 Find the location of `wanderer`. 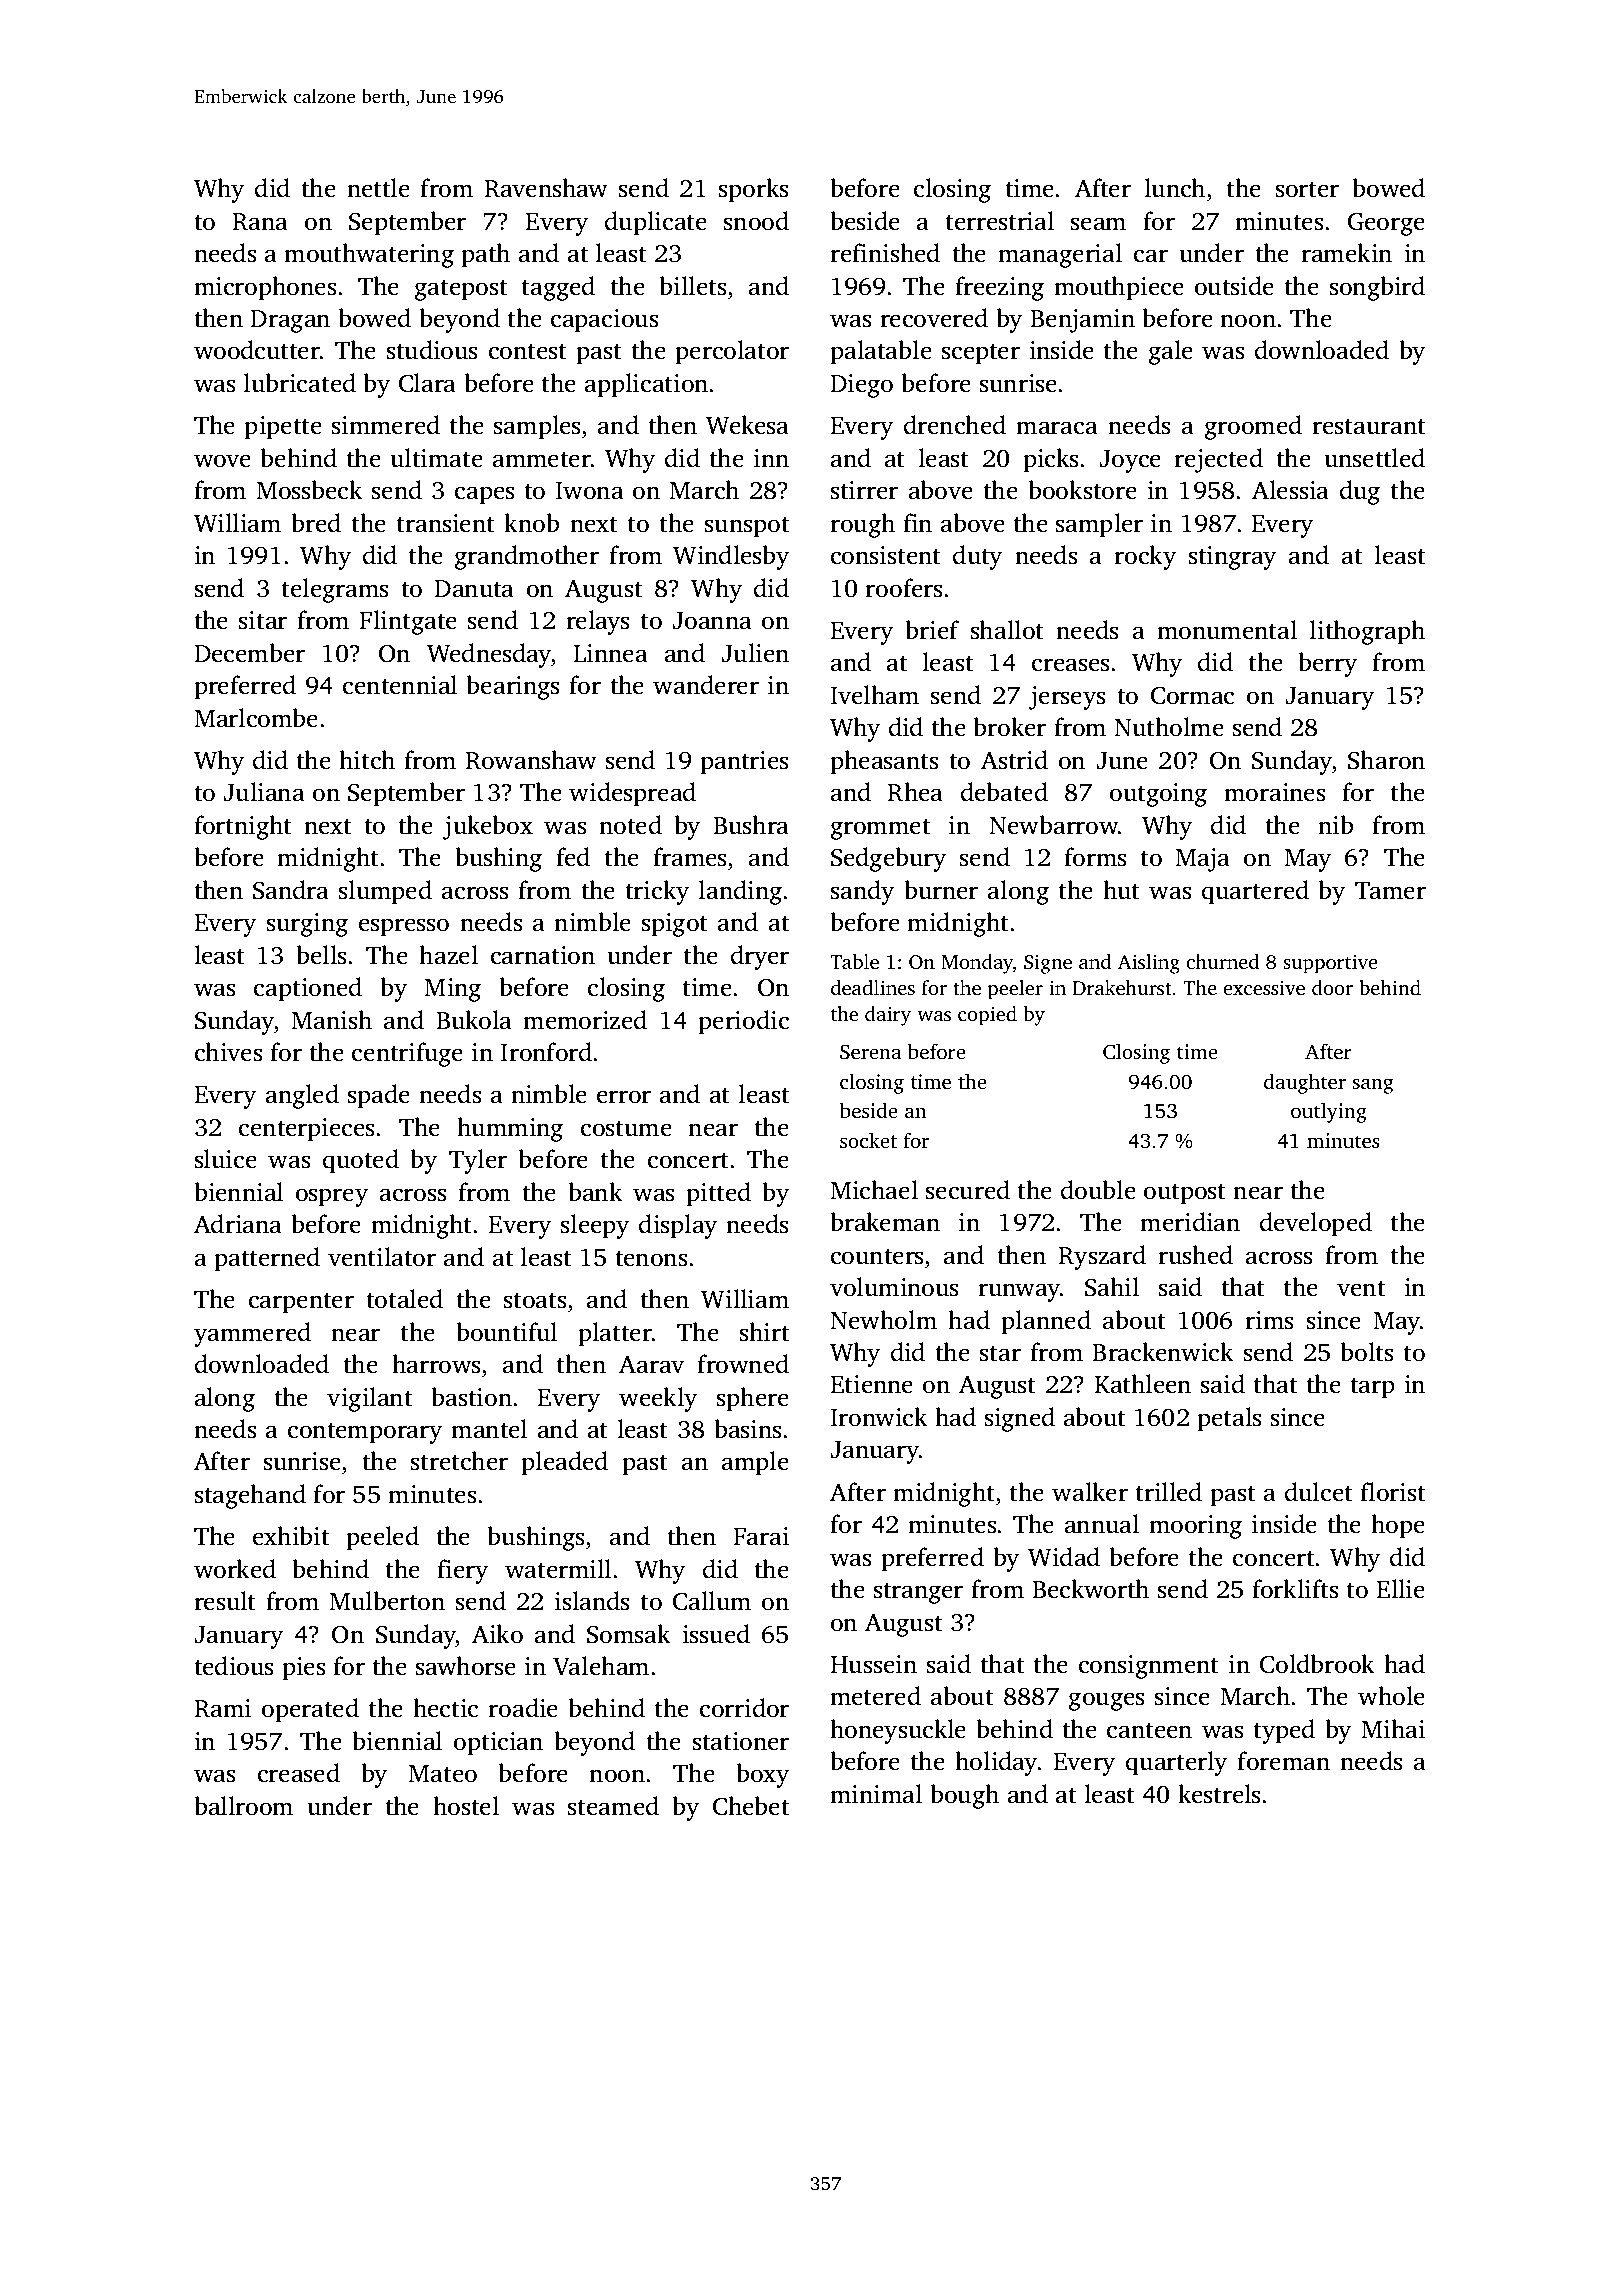

wanderer is located at coordinates (706, 685).
